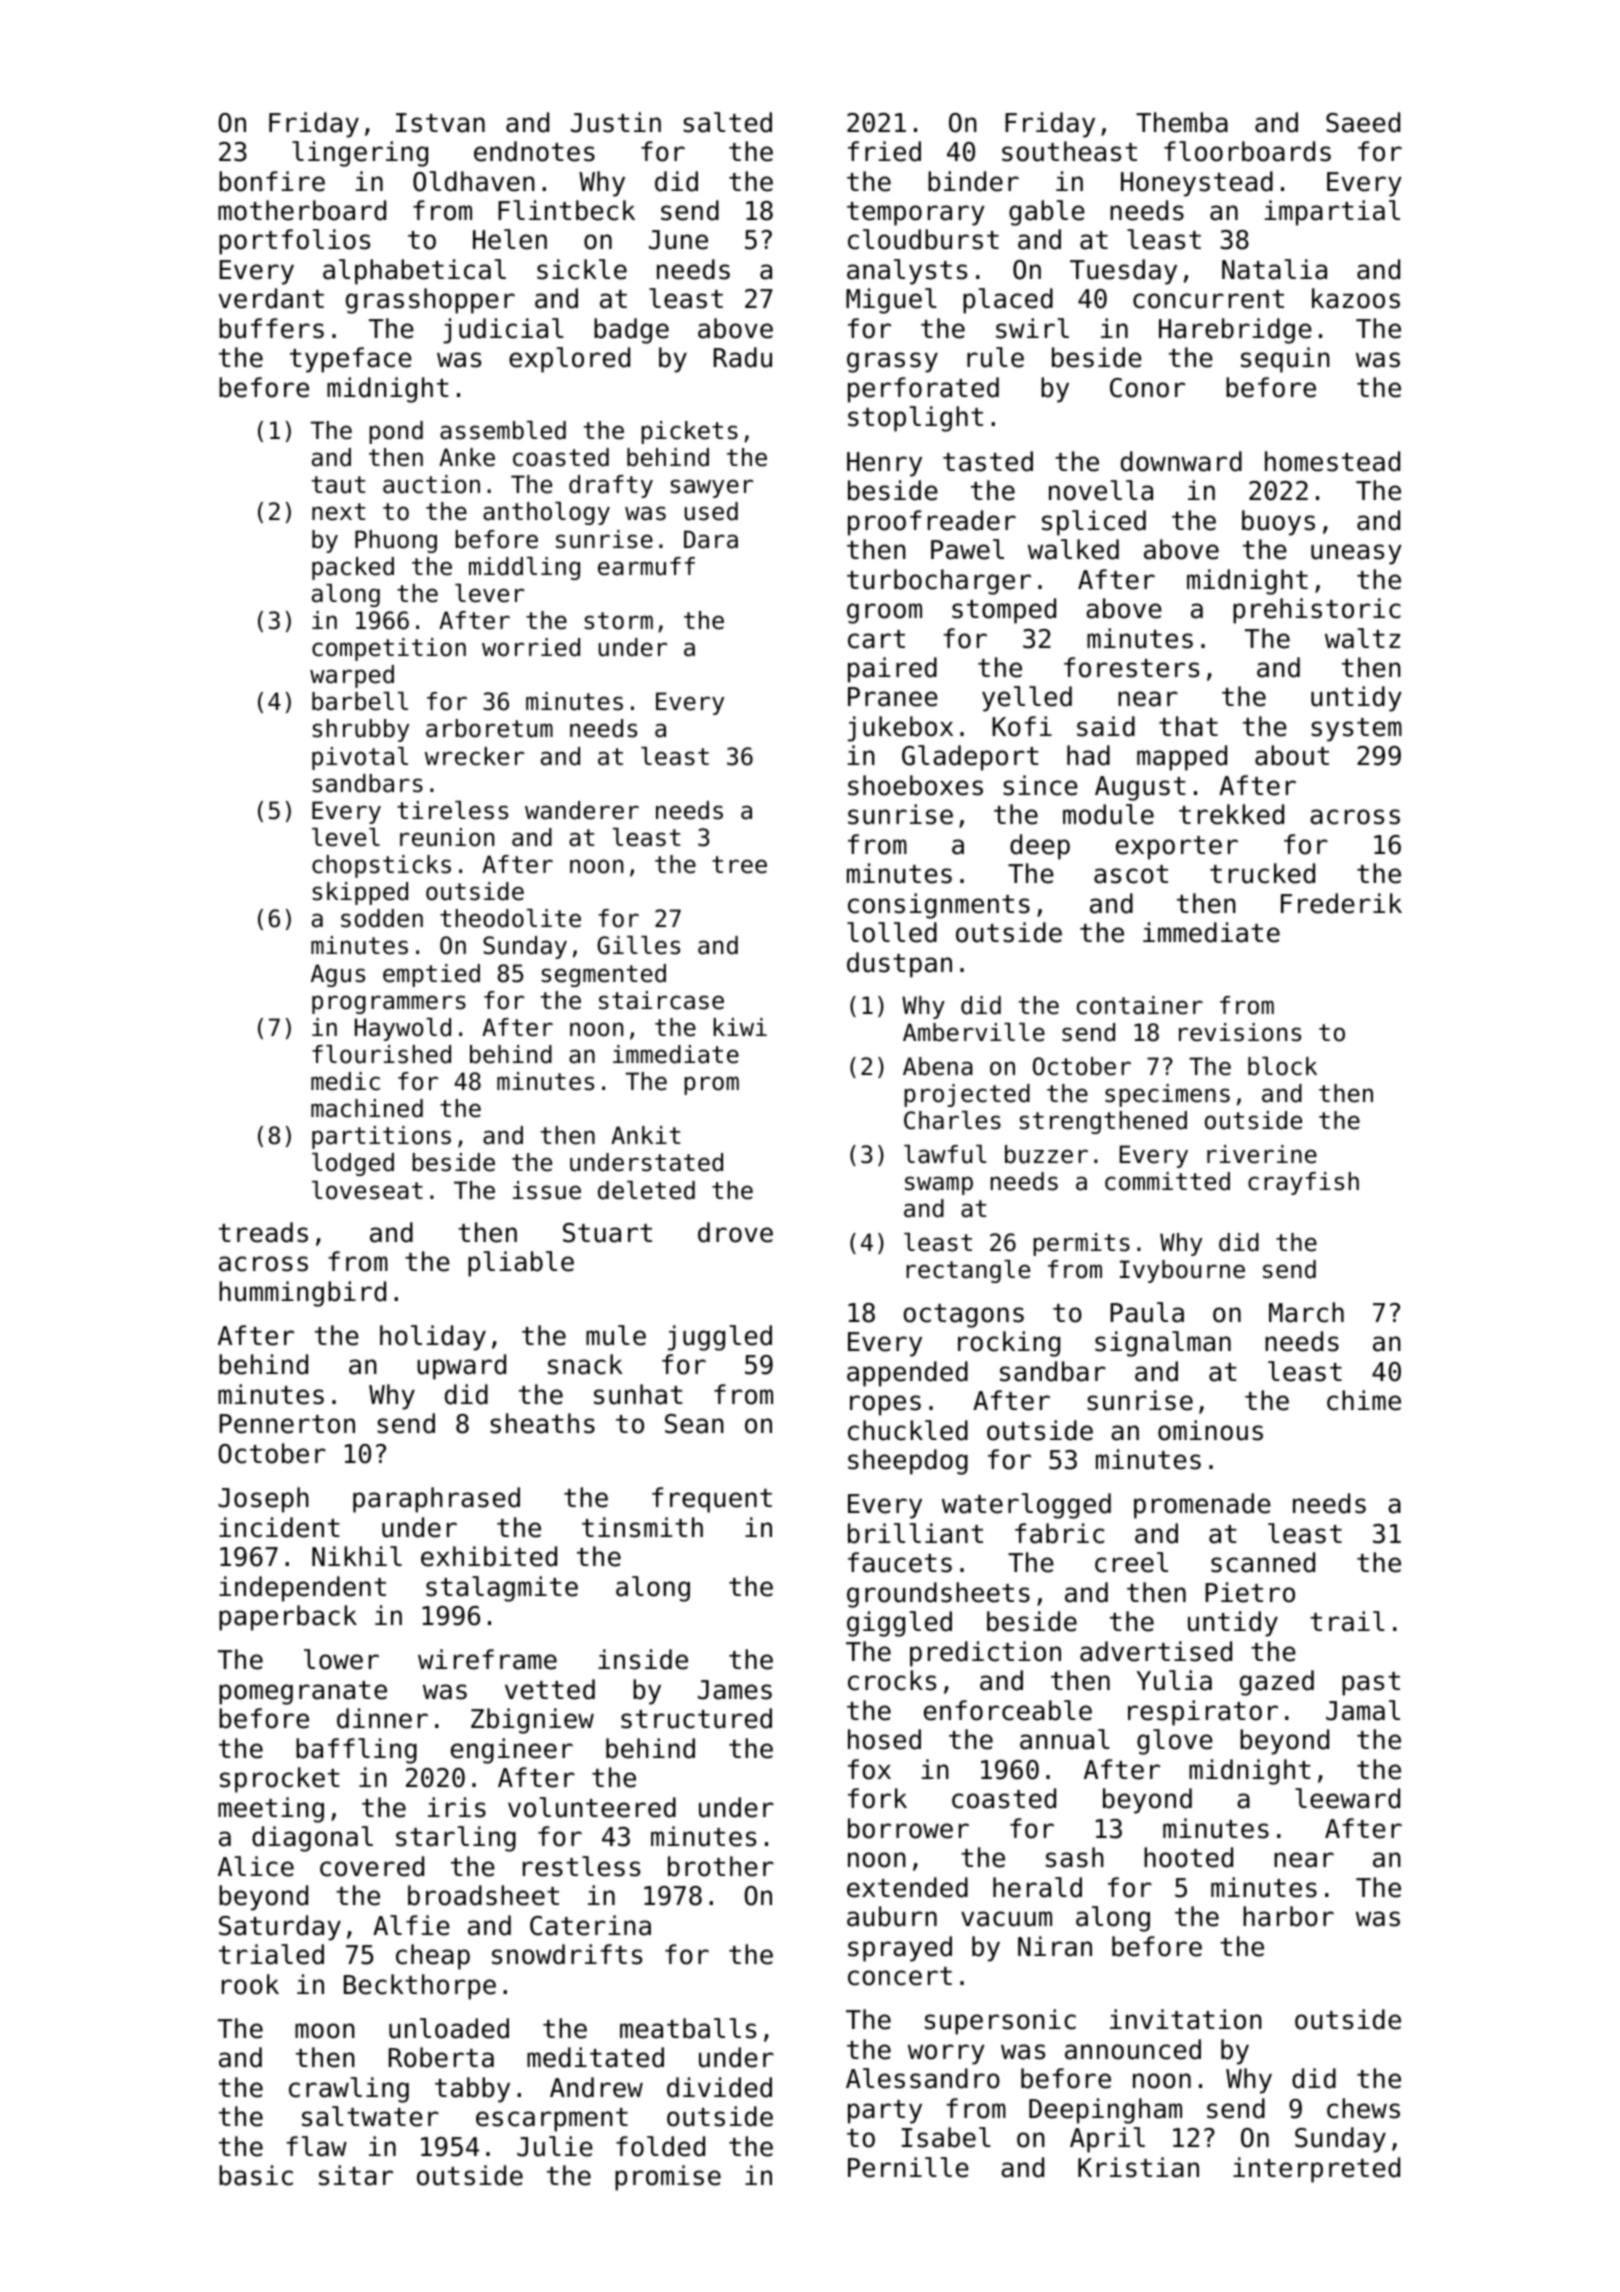 The height and width of the screenshot is (2292, 1620). I want to click on riverine, so click(1262, 1154).
